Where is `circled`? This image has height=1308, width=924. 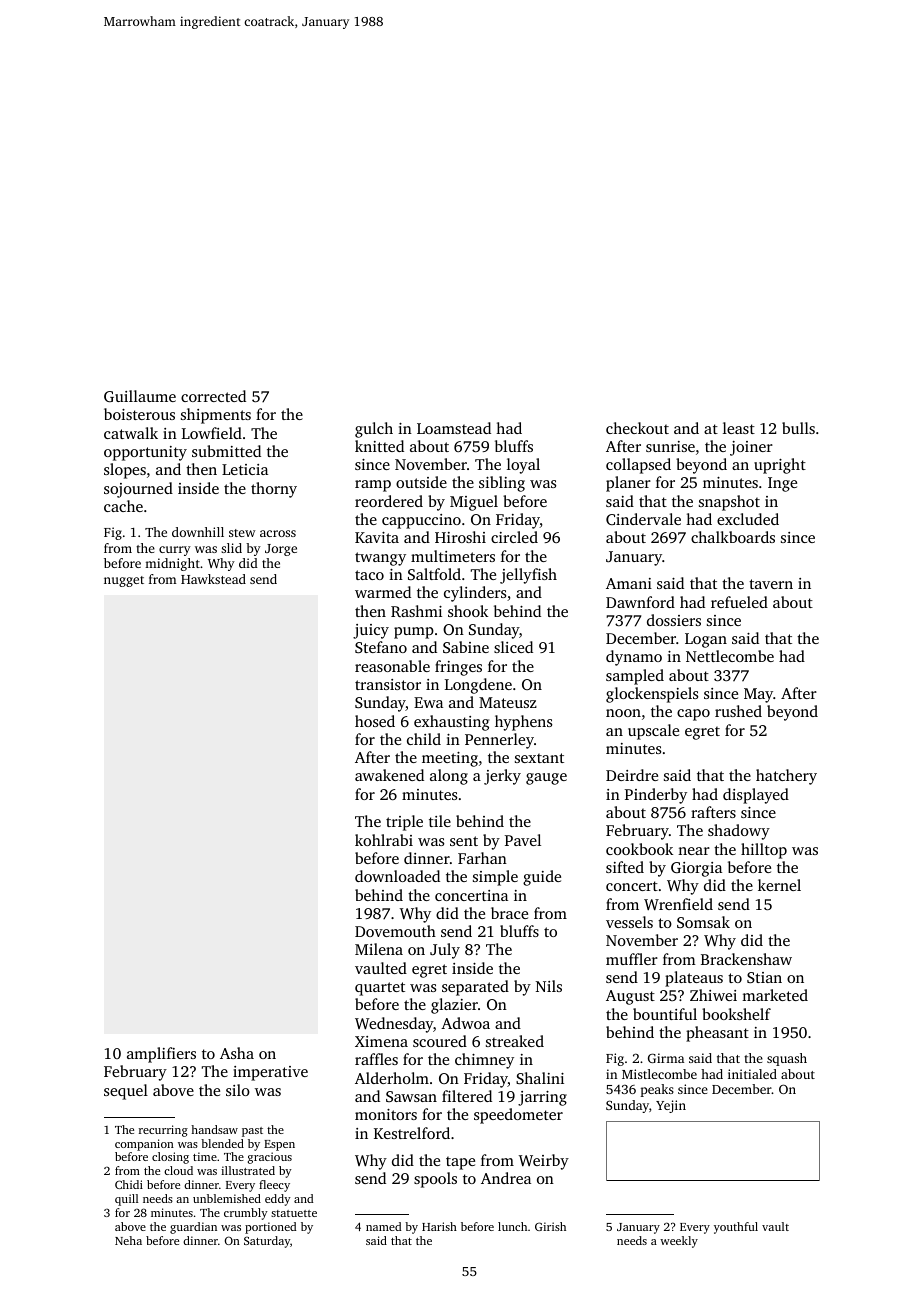 circled is located at coordinates (514, 537).
